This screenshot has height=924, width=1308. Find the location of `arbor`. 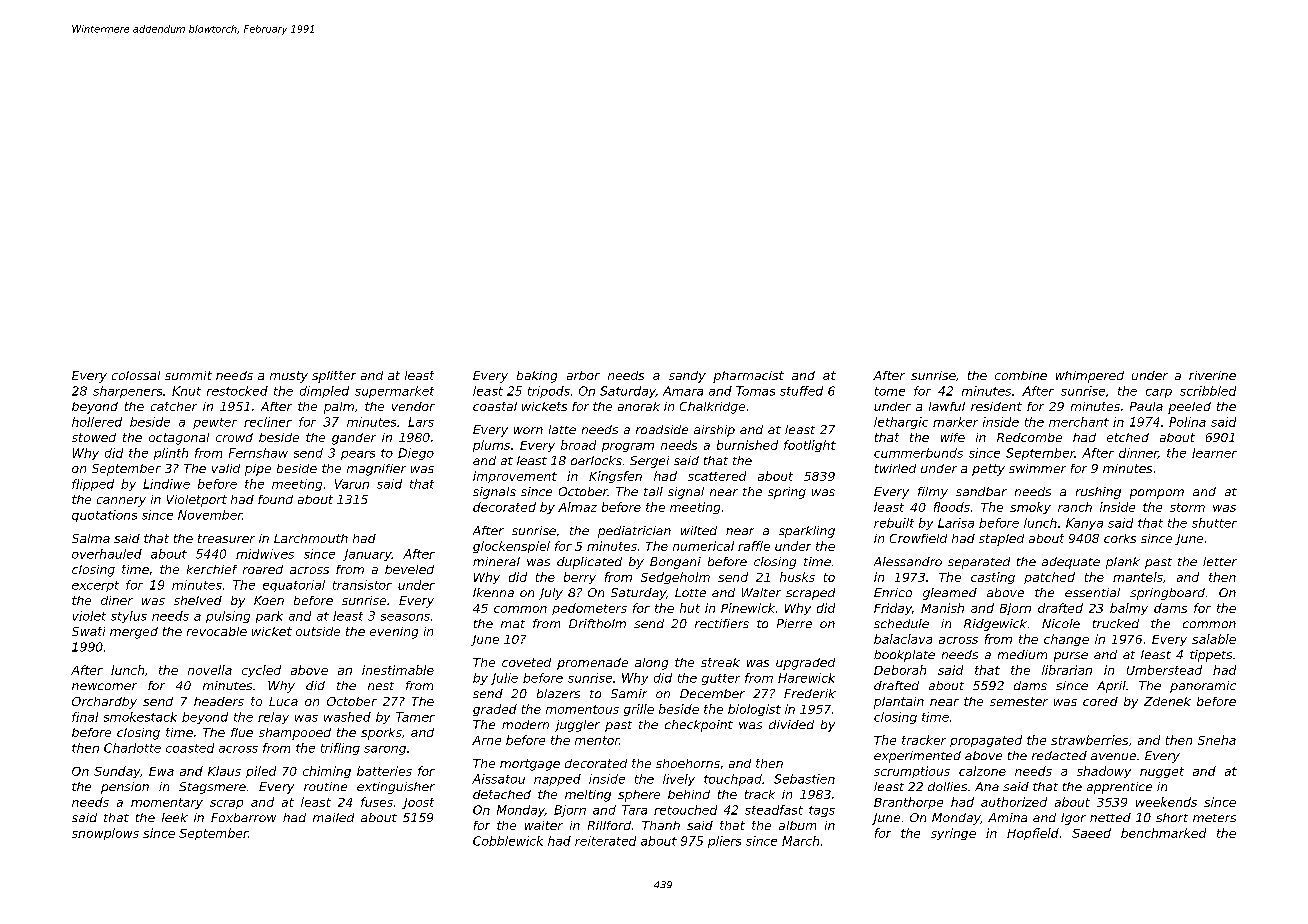

arbor is located at coordinates (583, 375).
